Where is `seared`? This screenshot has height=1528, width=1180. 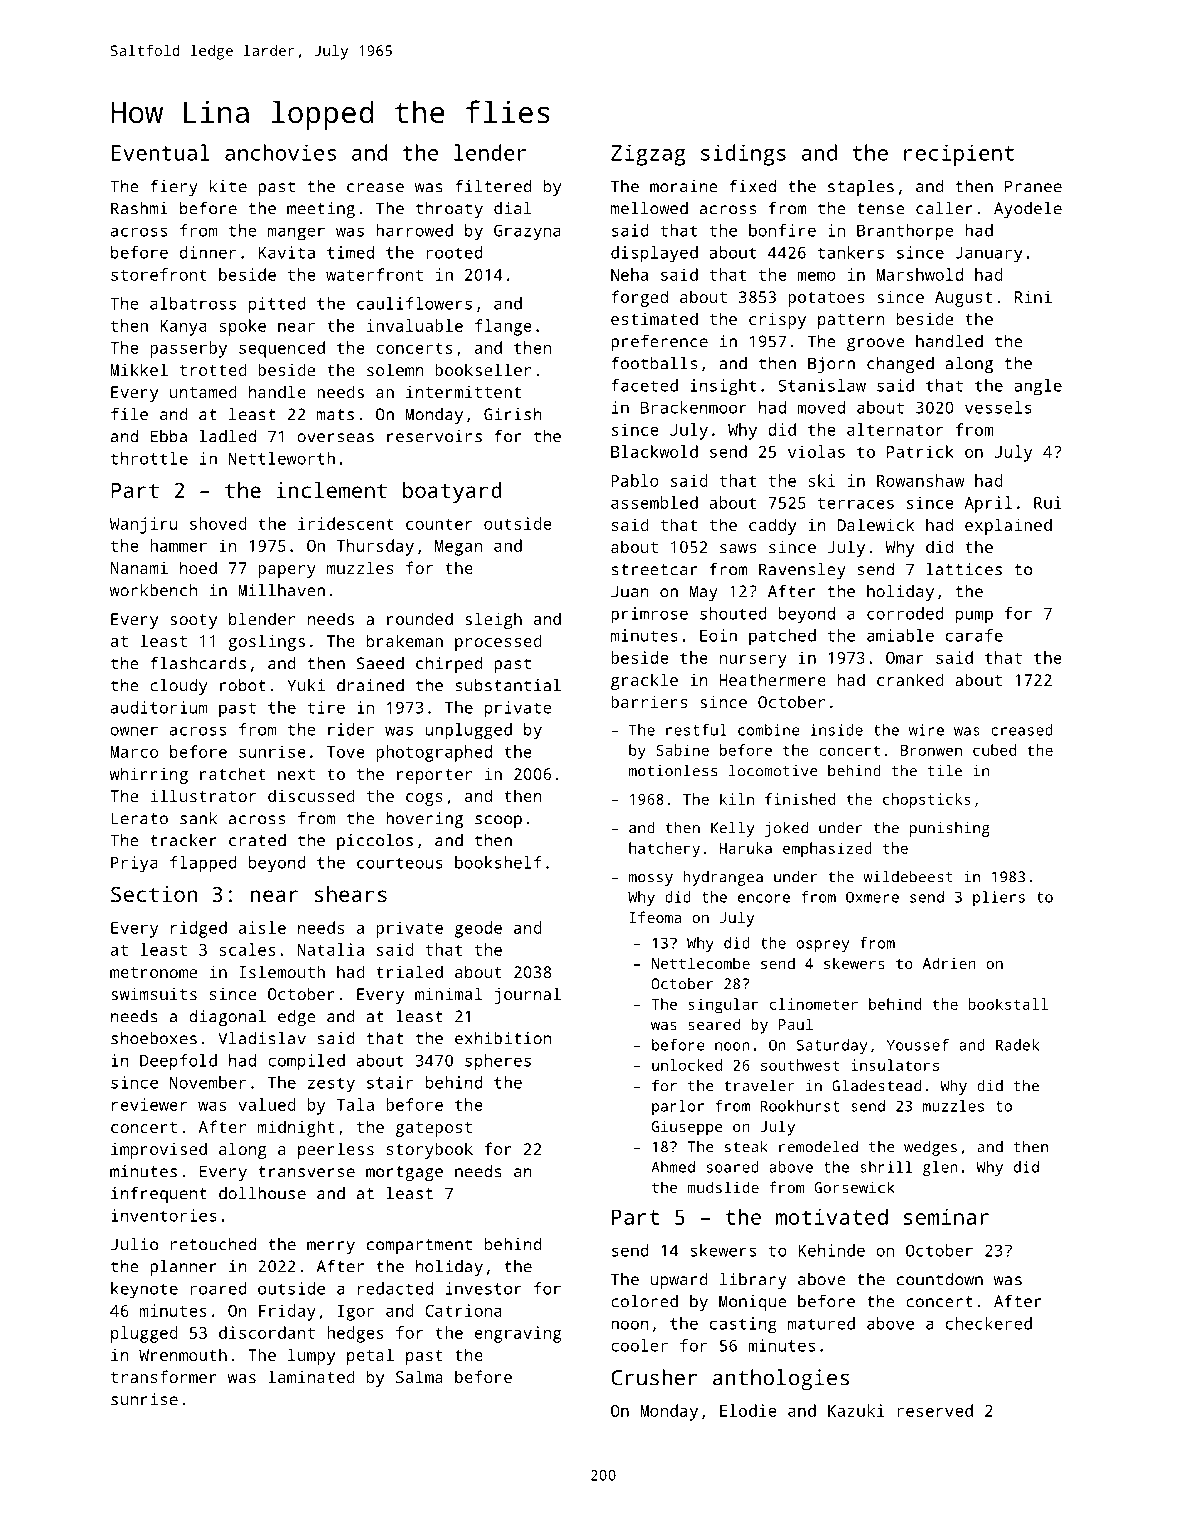
seared is located at coordinates (714, 1024).
